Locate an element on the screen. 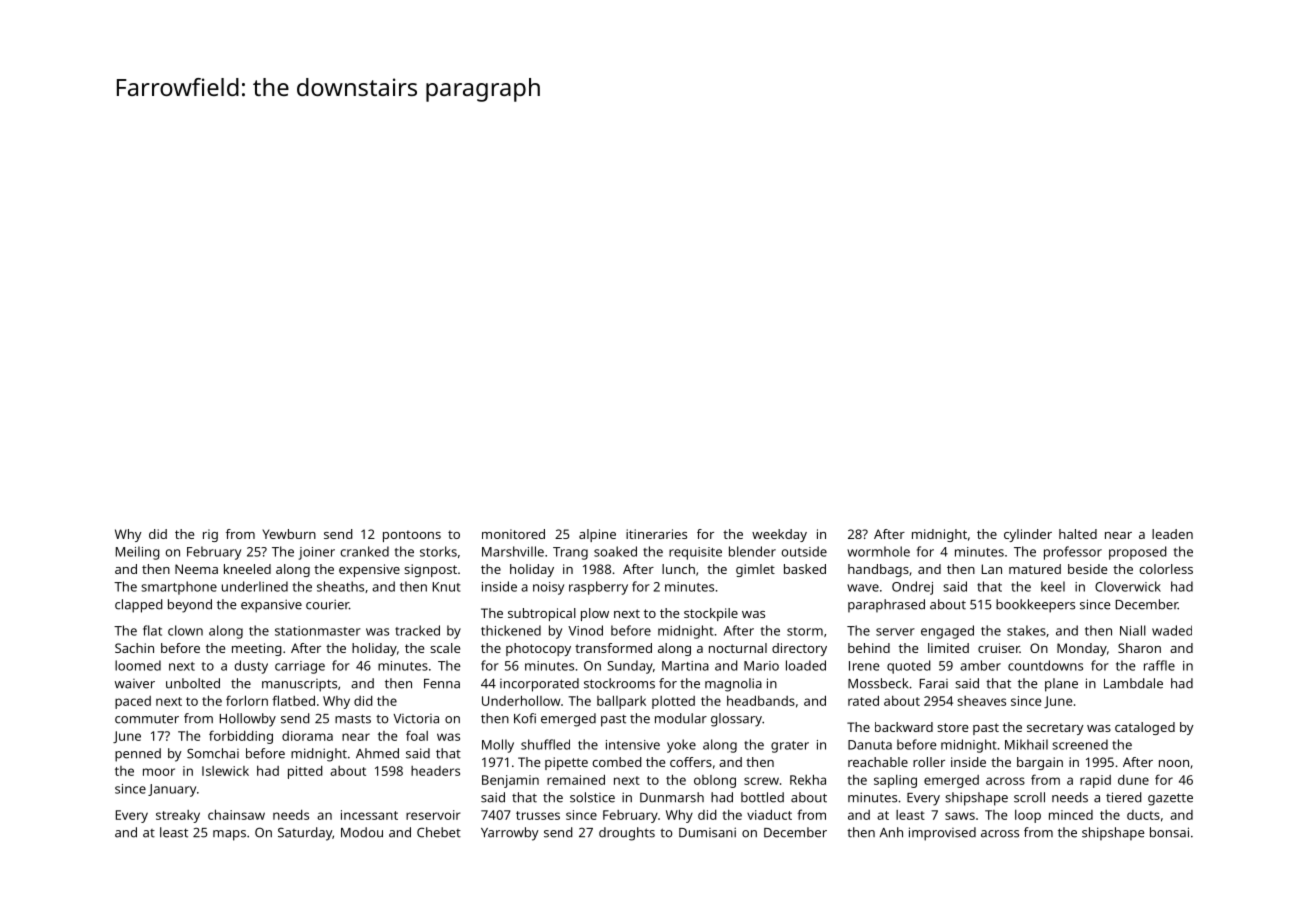 The image size is (1308, 924). glossary is located at coordinates (736, 720).
